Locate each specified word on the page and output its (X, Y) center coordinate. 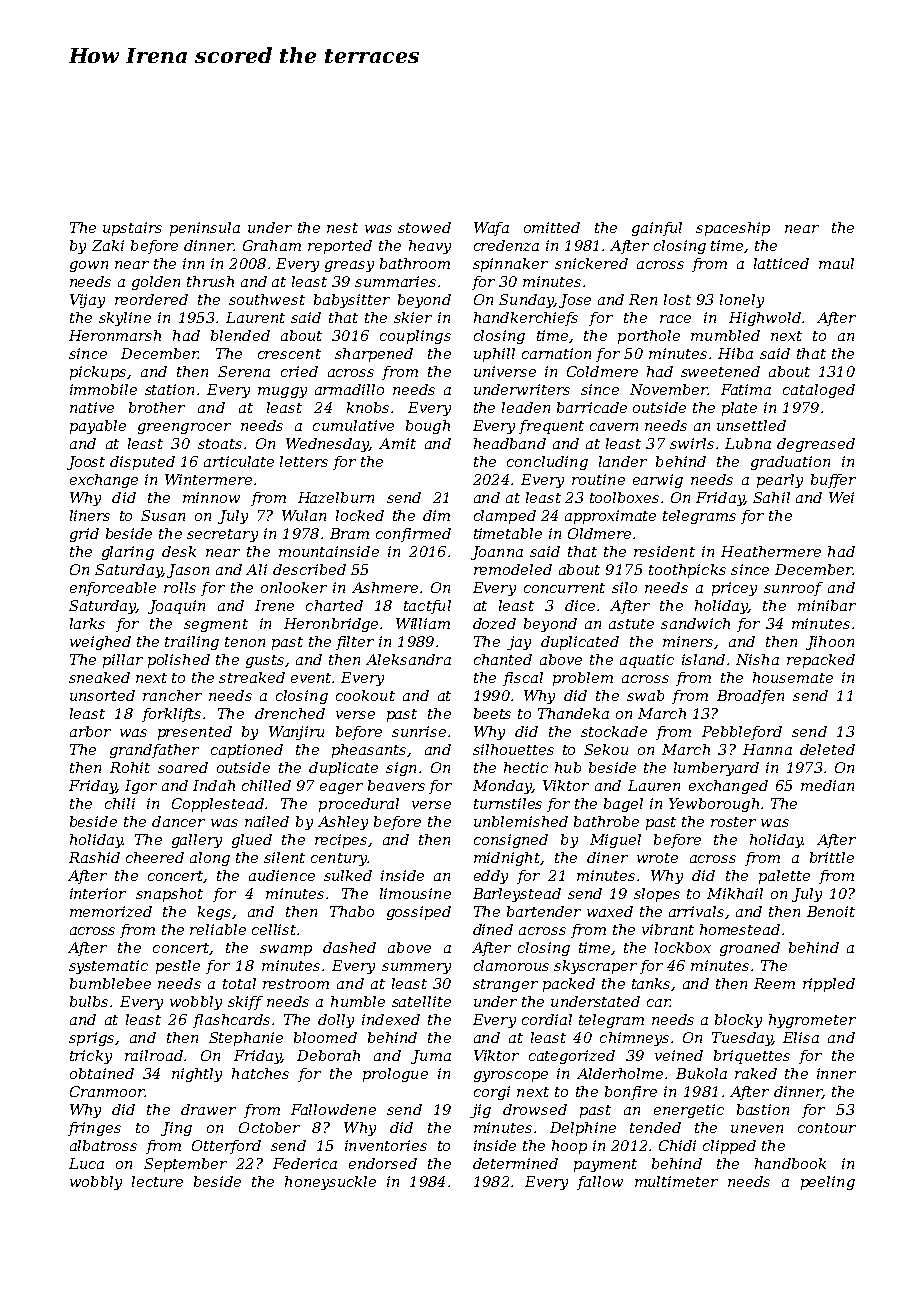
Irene (274, 605)
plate (739, 409)
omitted (552, 227)
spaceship (733, 229)
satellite (421, 1001)
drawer (208, 1109)
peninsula (205, 229)
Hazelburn (336, 497)
